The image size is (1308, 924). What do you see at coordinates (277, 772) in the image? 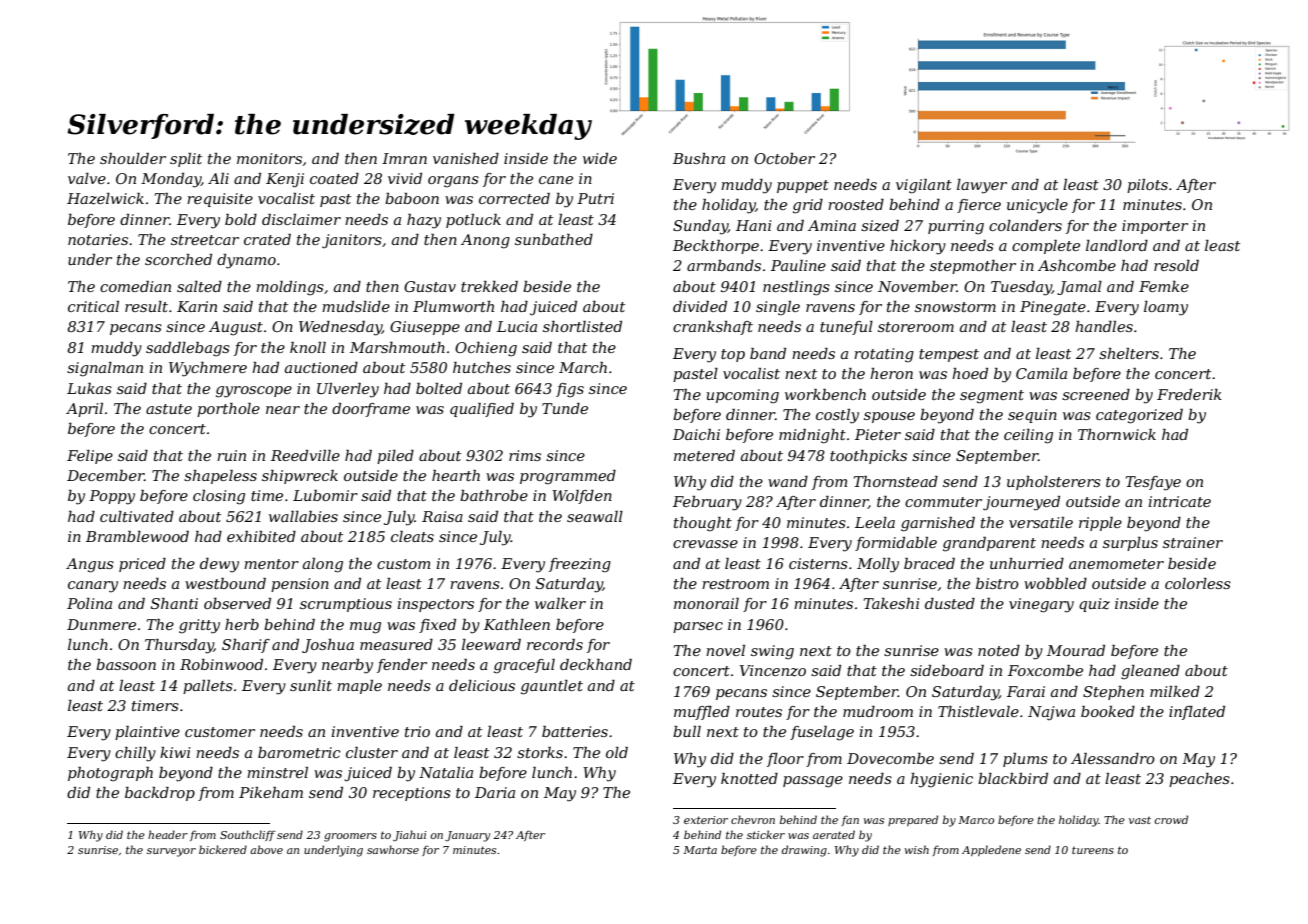
I see `minstrel` at bounding box center [277, 772].
